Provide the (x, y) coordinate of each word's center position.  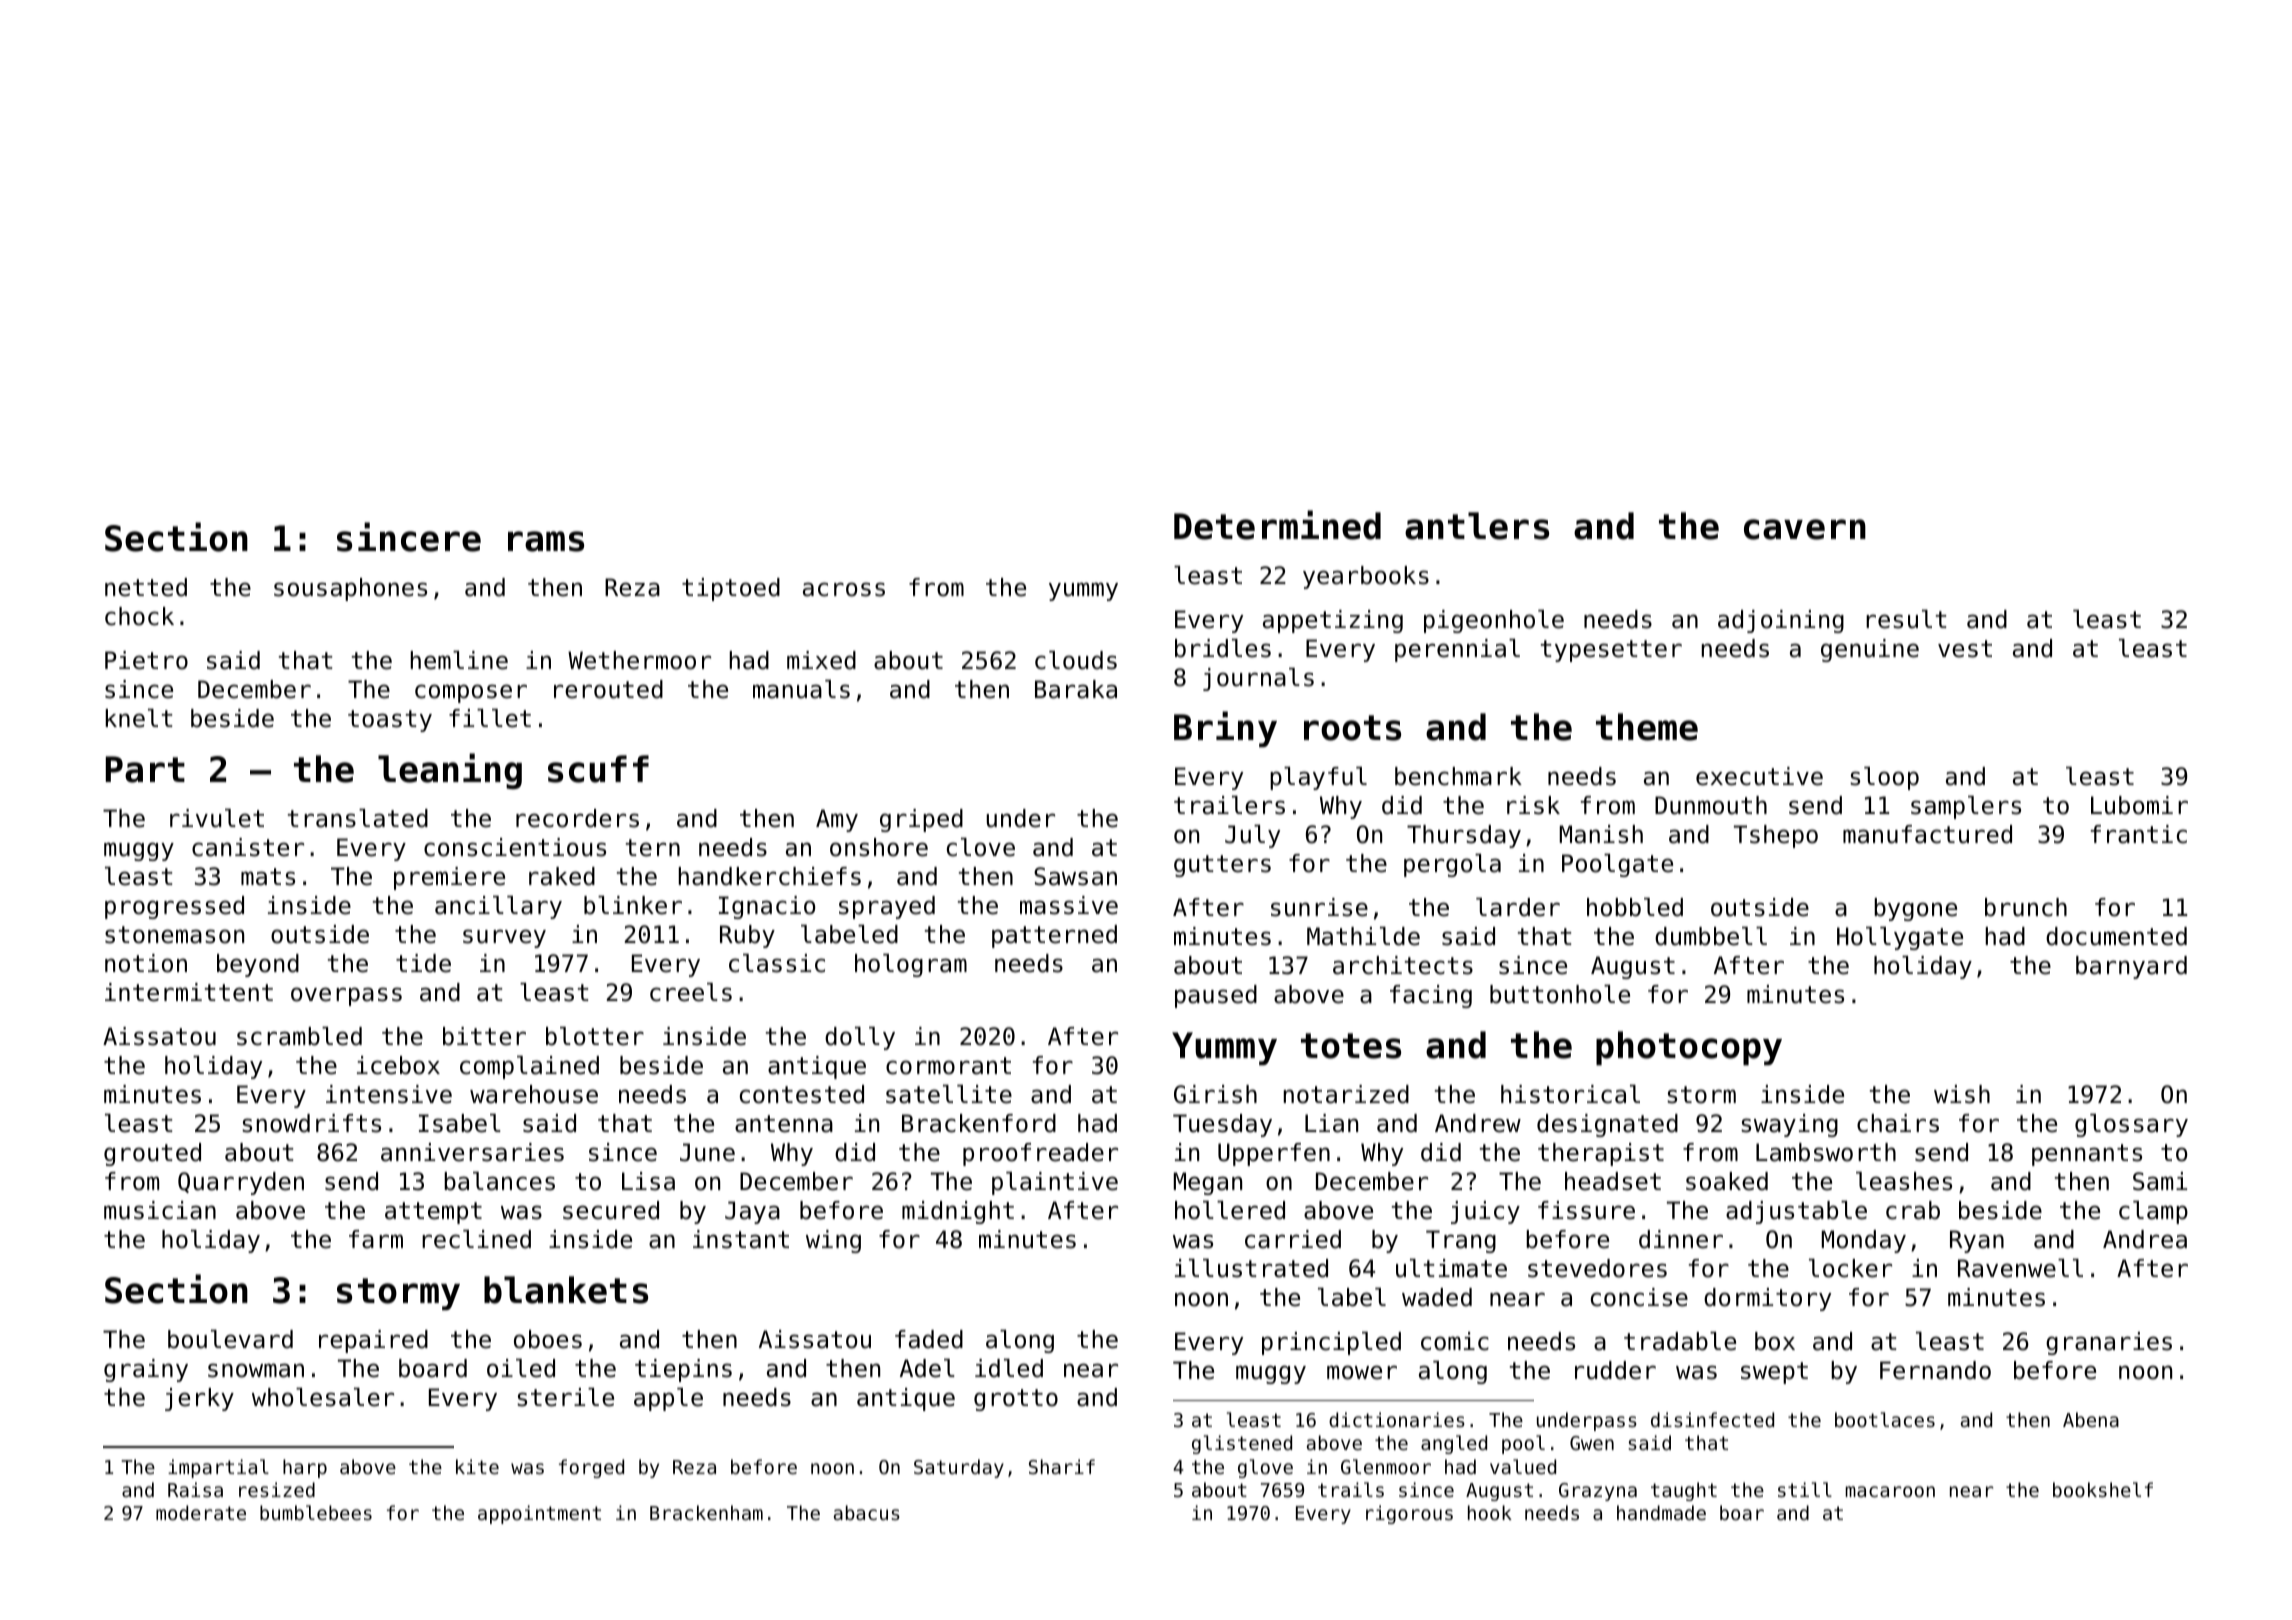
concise (1639, 1297)
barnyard (2131, 967)
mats (268, 877)
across (844, 589)
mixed (821, 660)
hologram (911, 965)
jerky (199, 1399)
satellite (949, 1094)
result (1906, 619)
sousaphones (350, 589)
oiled (521, 1368)
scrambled (299, 1036)
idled (1009, 1368)
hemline (459, 660)
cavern (1805, 529)
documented (2116, 936)
